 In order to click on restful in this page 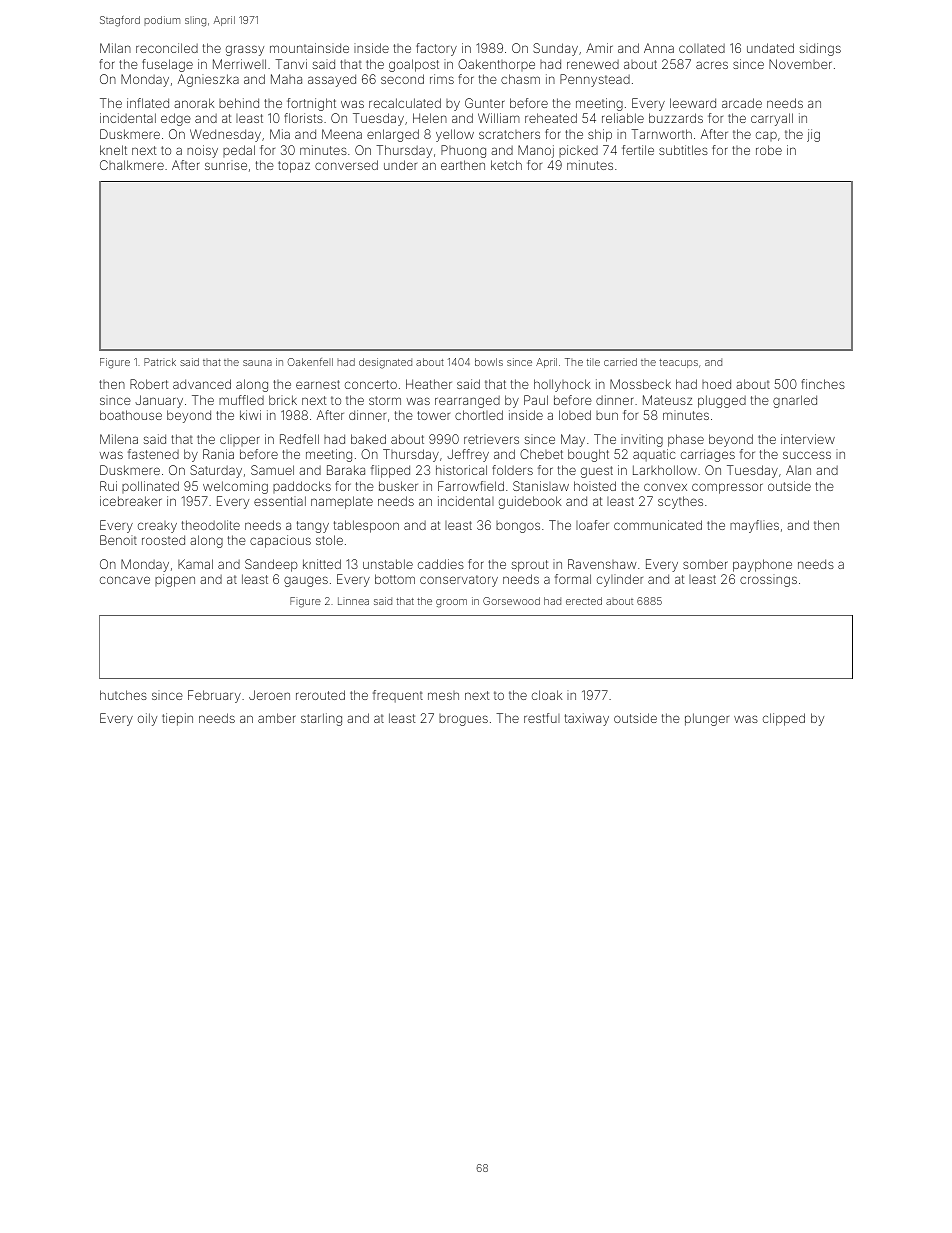, I will do `click(542, 718)`.
